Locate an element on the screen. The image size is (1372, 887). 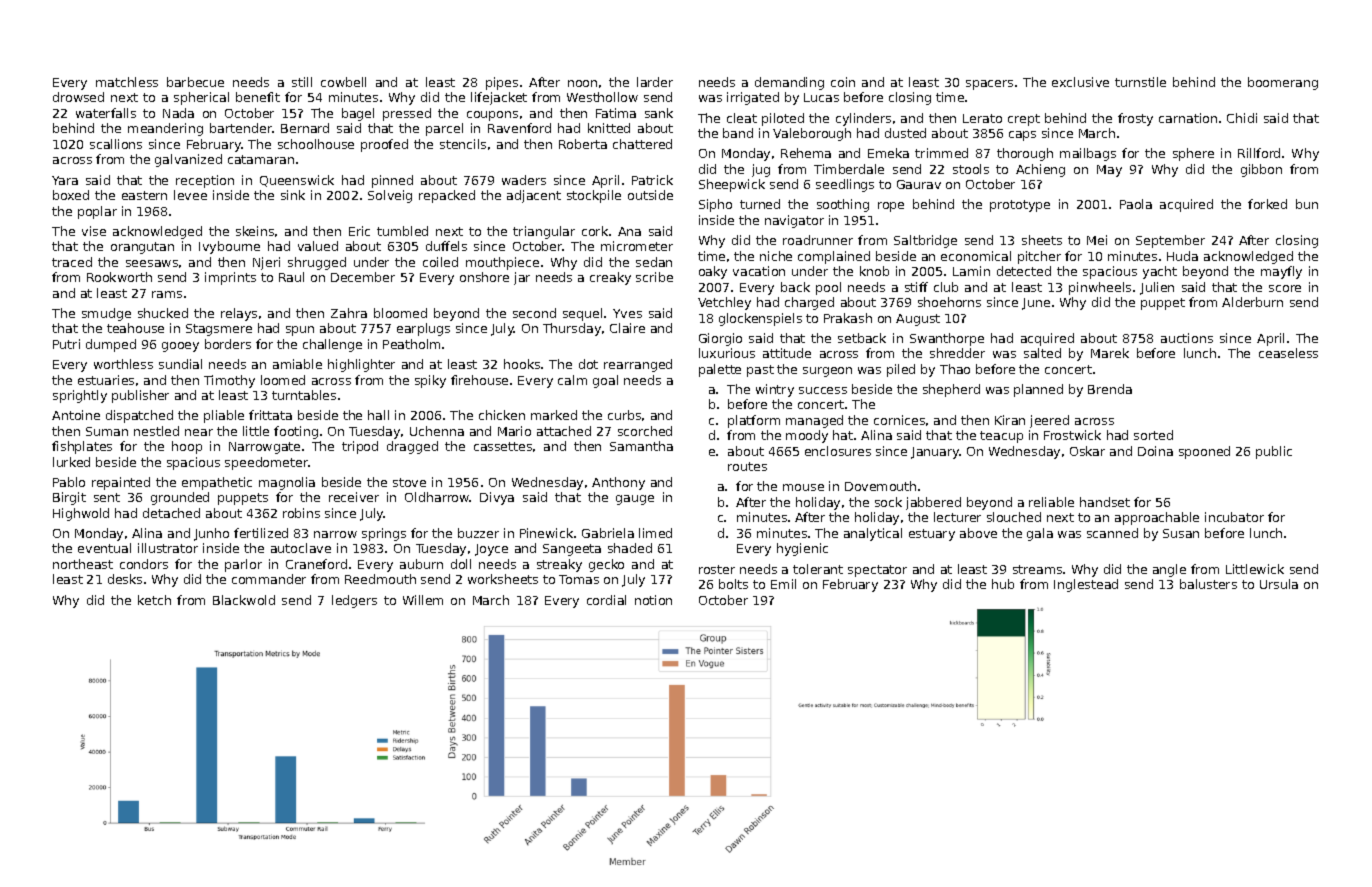
incubator is located at coordinates (1234, 517).
